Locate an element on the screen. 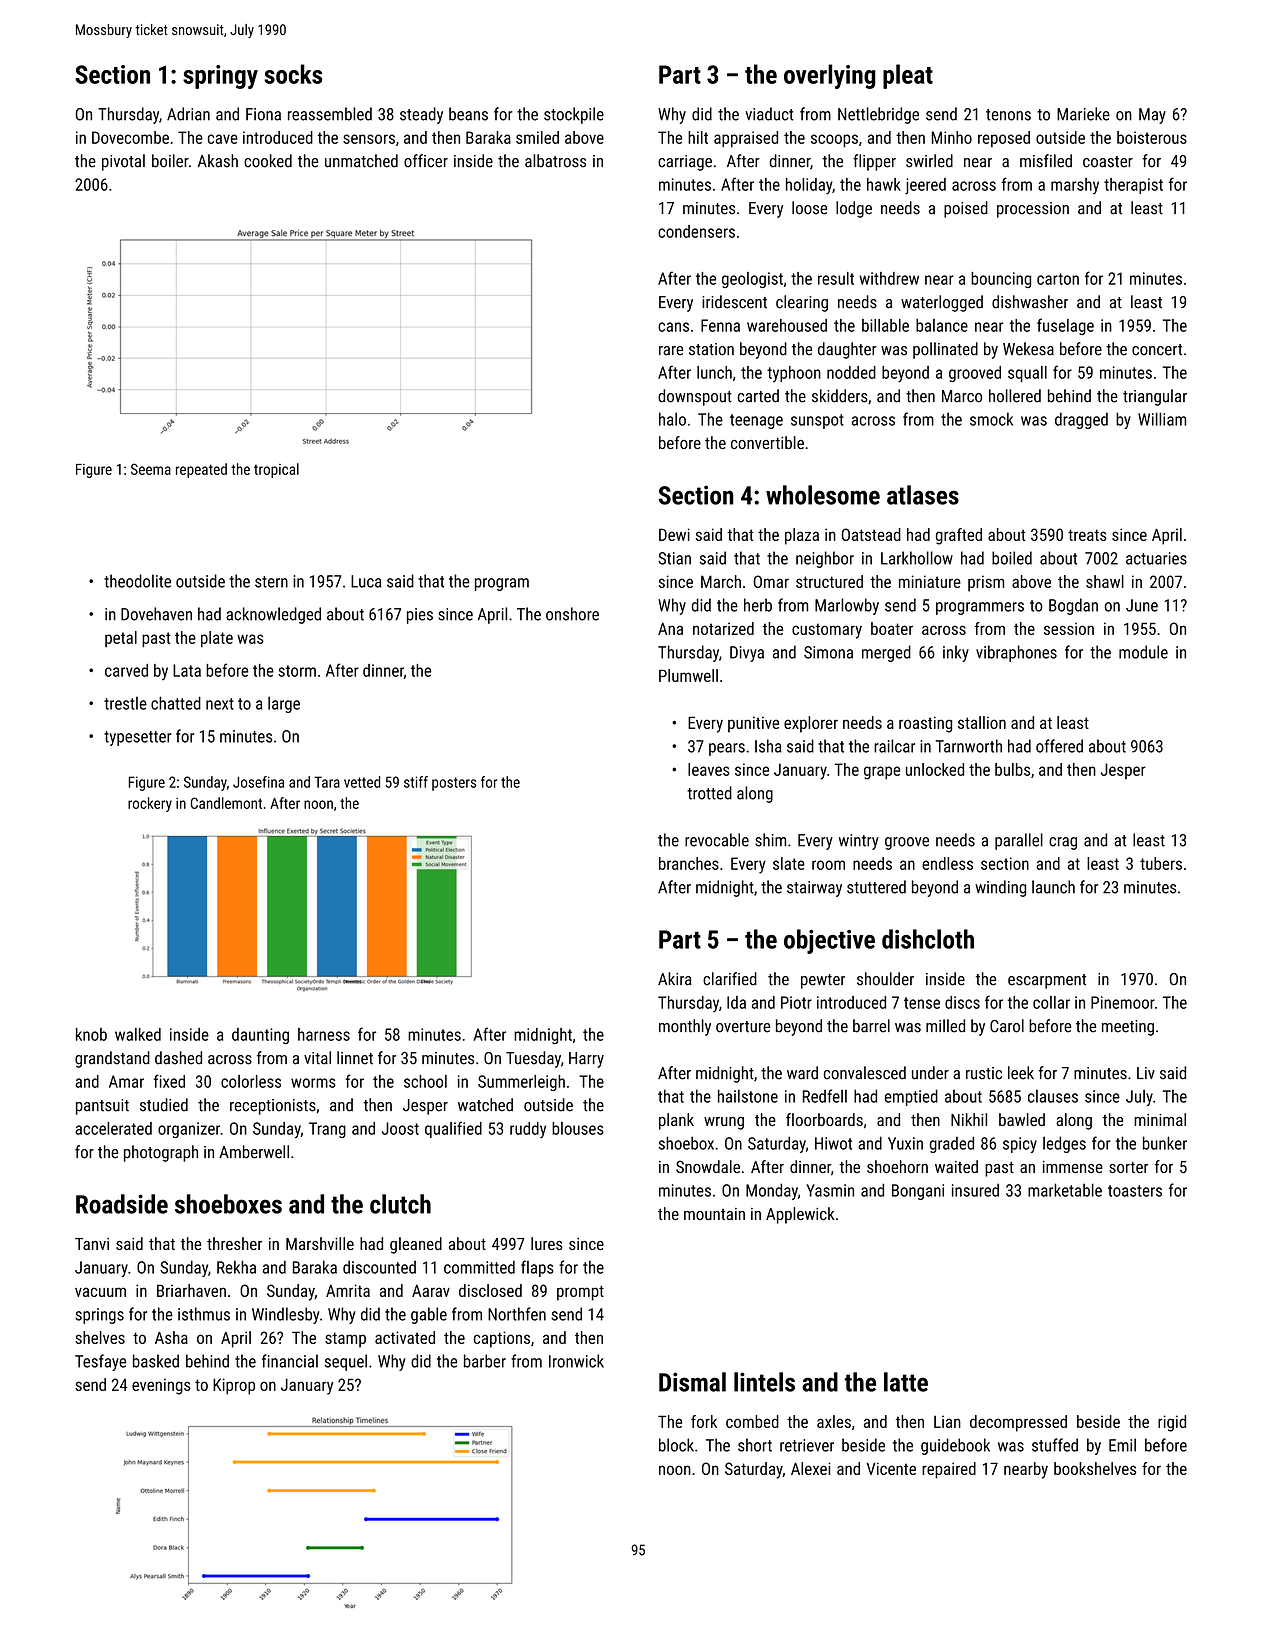 This screenshot has height=1634, width=1262. block is located at coordinates (676, 1445).
